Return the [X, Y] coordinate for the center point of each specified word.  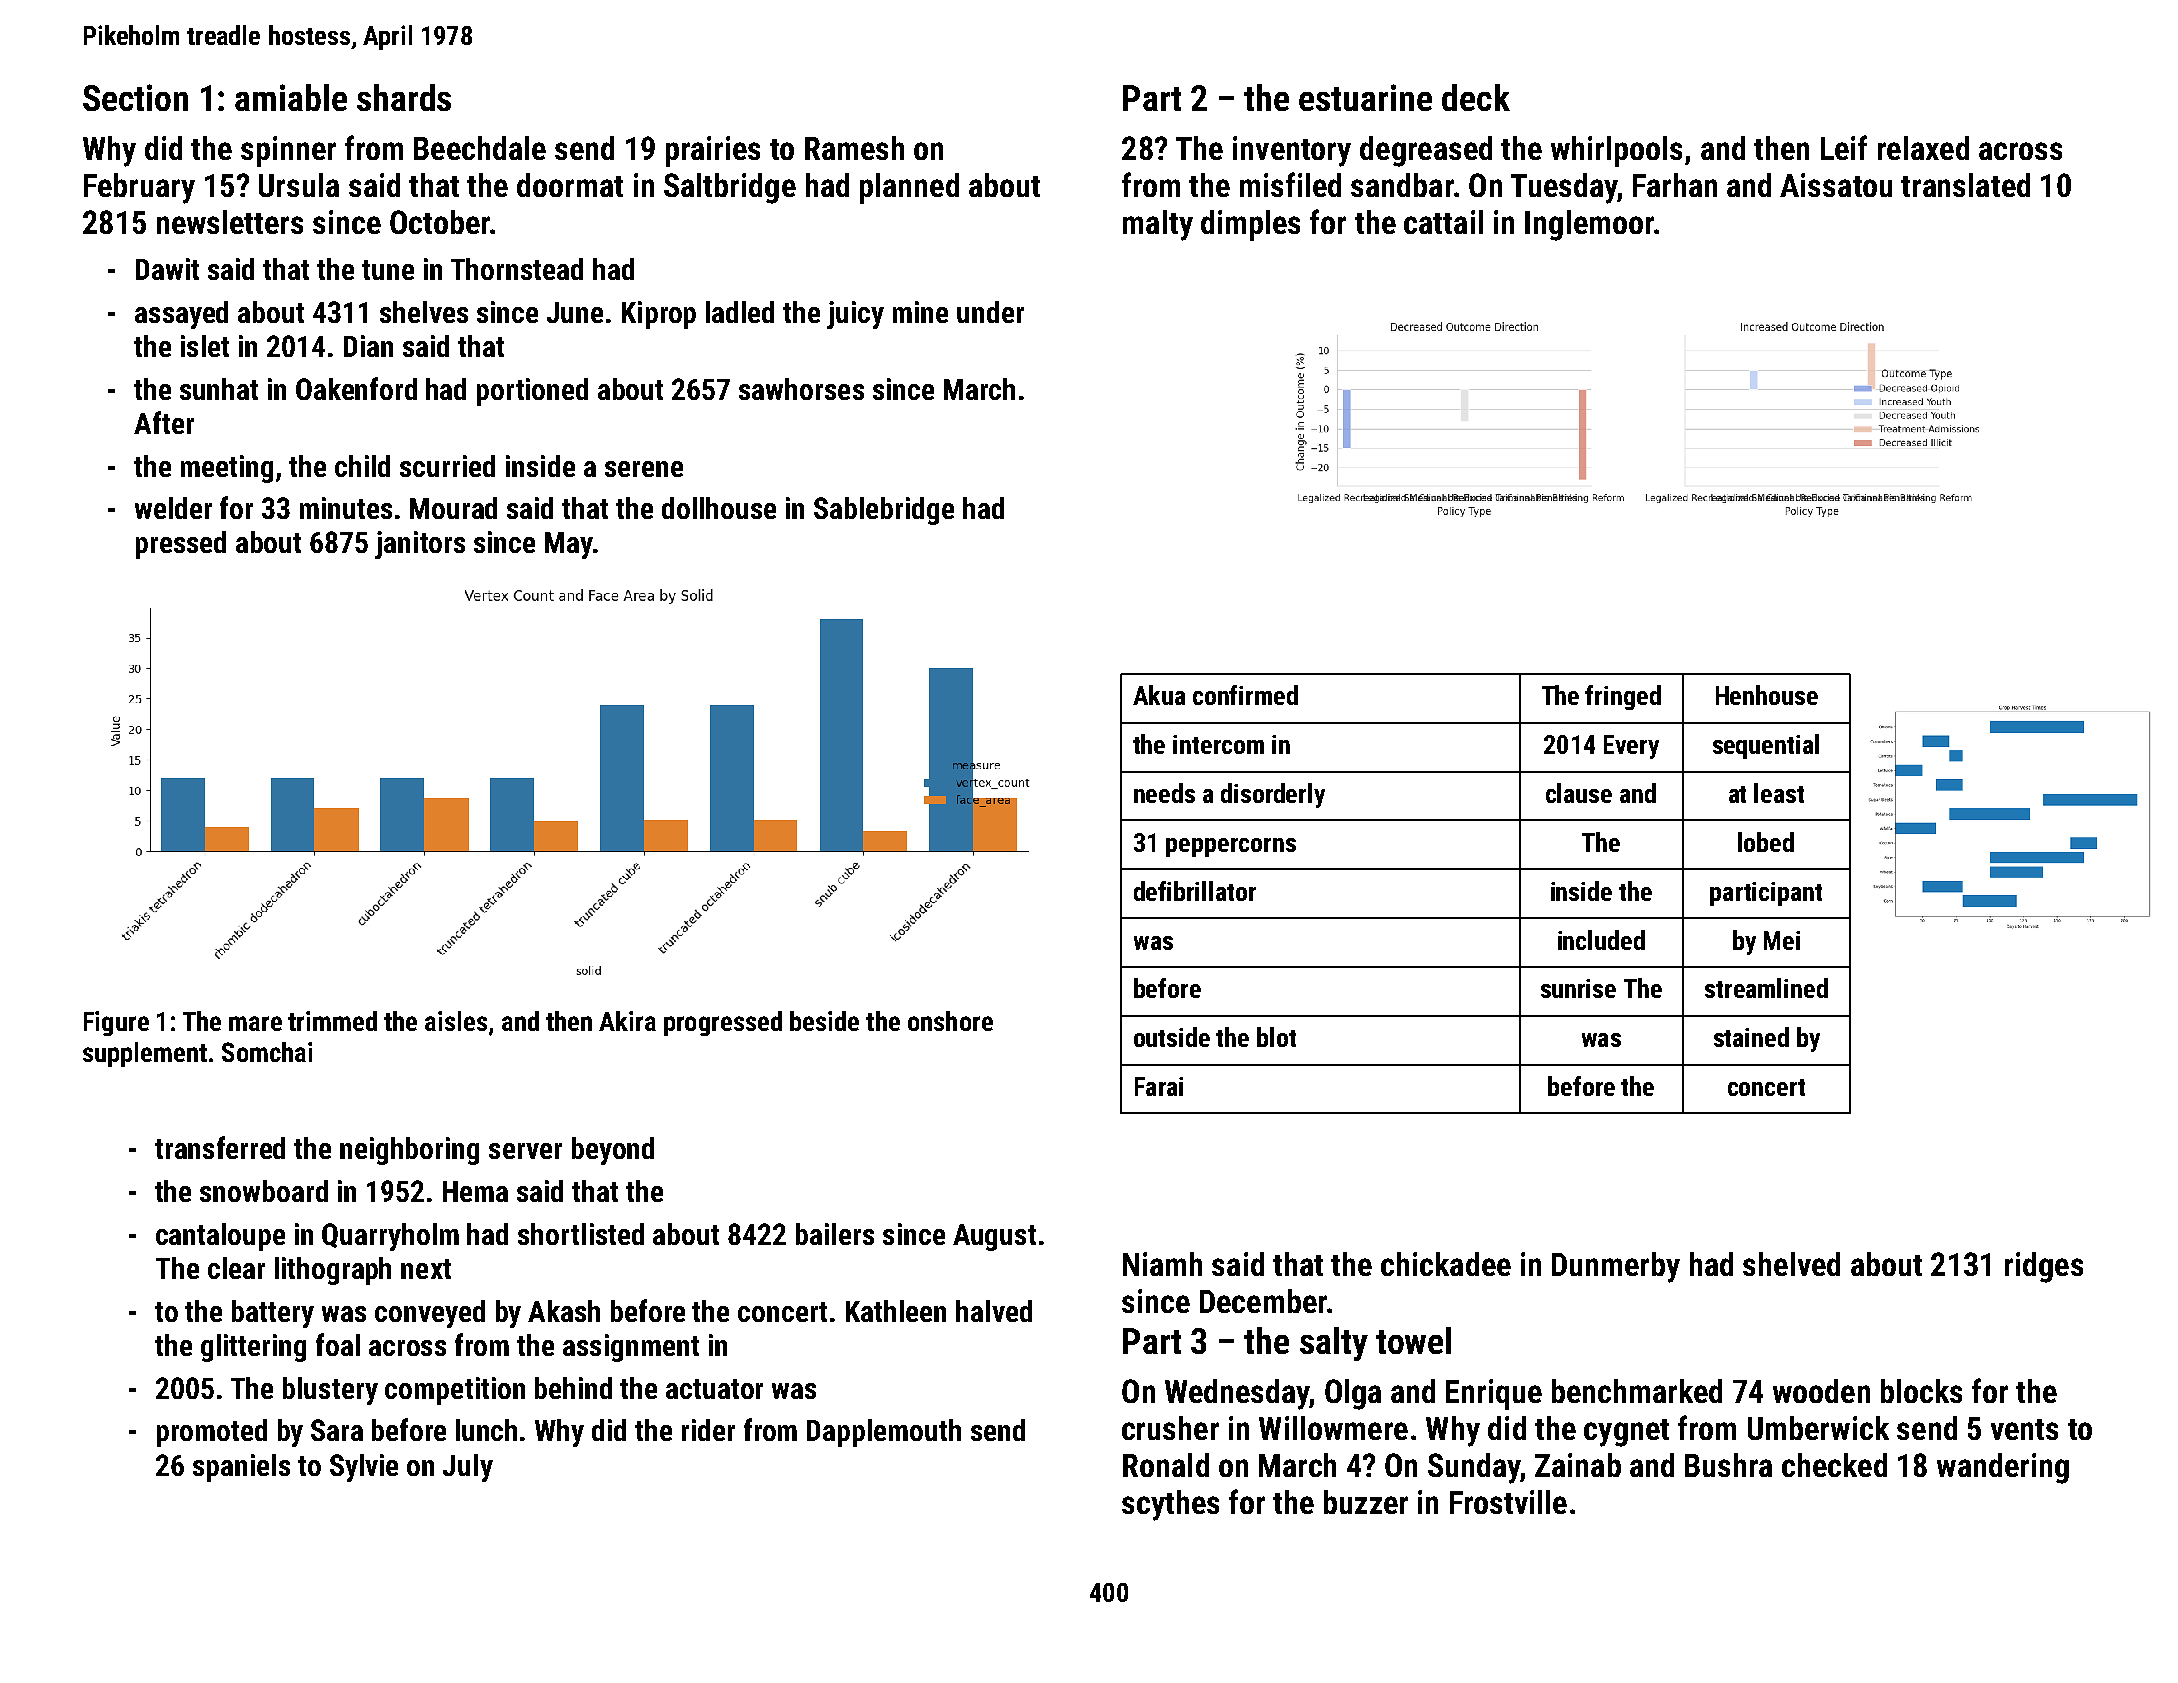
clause [1579, 793]
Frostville [1508, 1502]
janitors [420, 545]
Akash [564, 1311]
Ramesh [854, 148]
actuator [714, 1389]
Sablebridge [884, 511]
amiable [291, 97]
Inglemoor [1589, 225]
